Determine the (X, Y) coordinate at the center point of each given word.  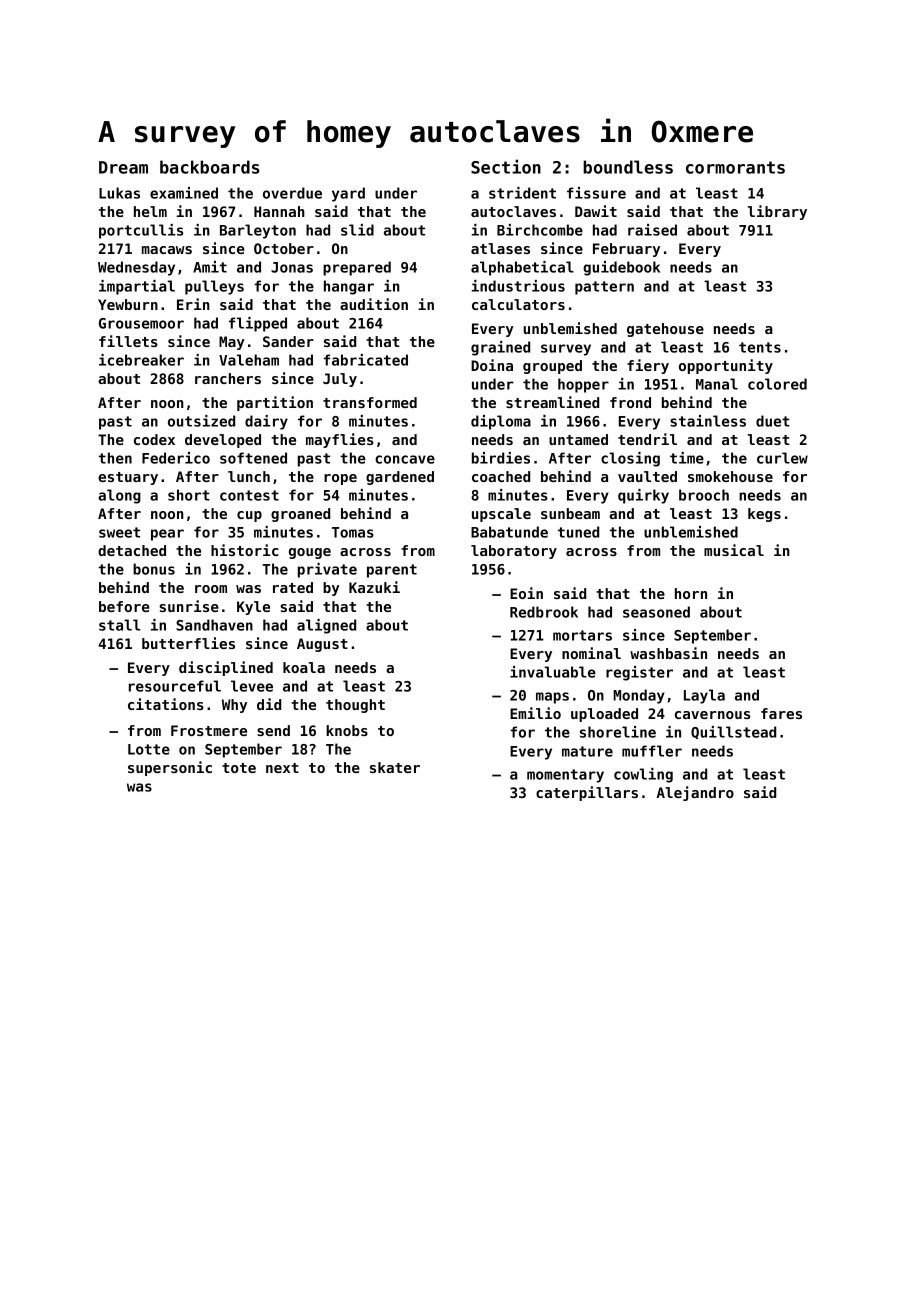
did (269, 704)
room (211, 589)
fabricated (366, 360)
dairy (266, 422)
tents (760, 347)
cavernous (712, 715)
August (322, 645)
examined (184, 193)
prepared (357, 268)
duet (773, 421)
